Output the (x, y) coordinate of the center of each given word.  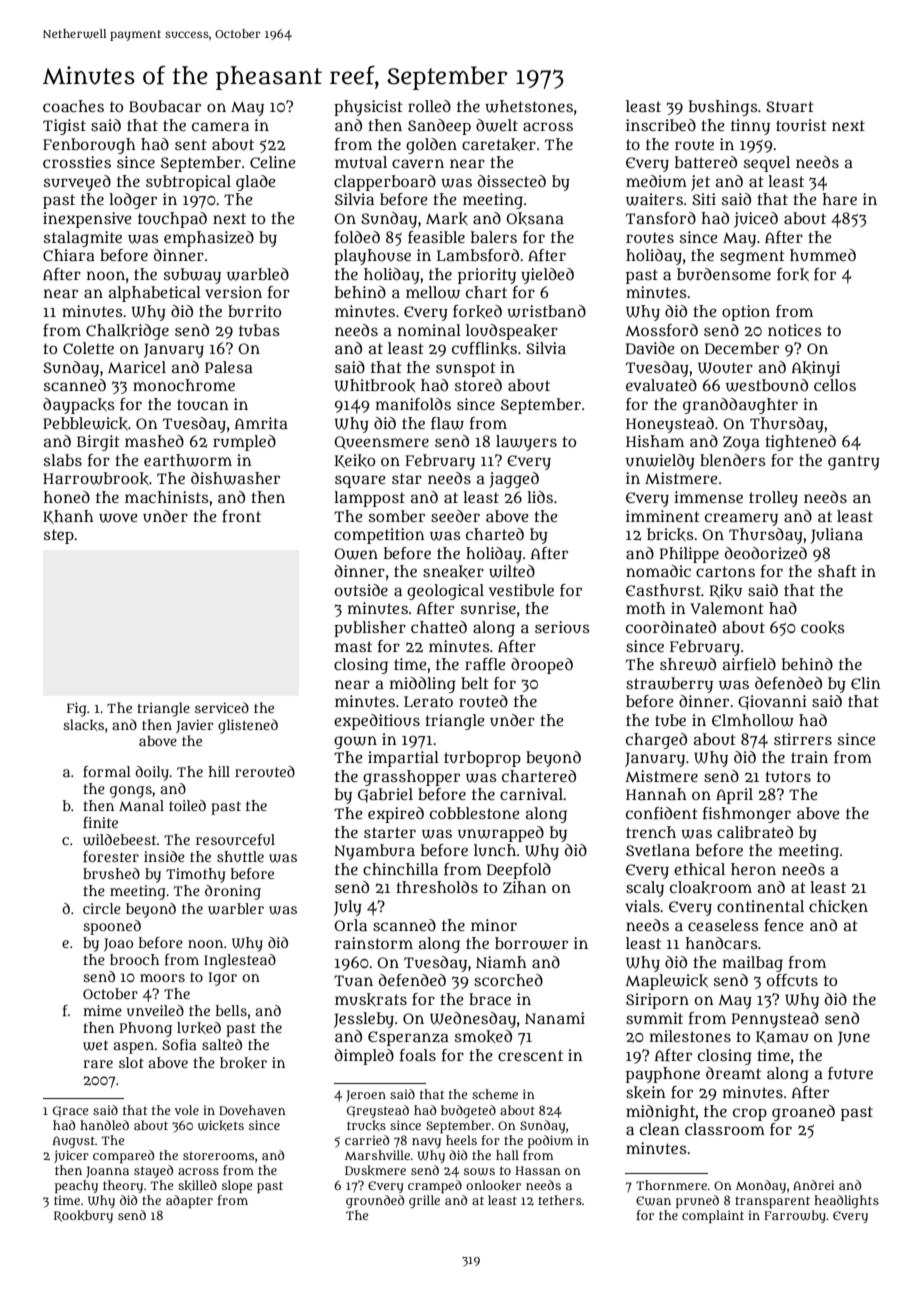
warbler (236, 909)
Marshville (377, 1155)
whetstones (529, 106)
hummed (823, 255)
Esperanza (408, 1038)
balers (494, 237)
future (850, 1073)
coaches (73, 106)
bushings (723, 108)
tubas (259, 330)
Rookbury (83, 1216)
